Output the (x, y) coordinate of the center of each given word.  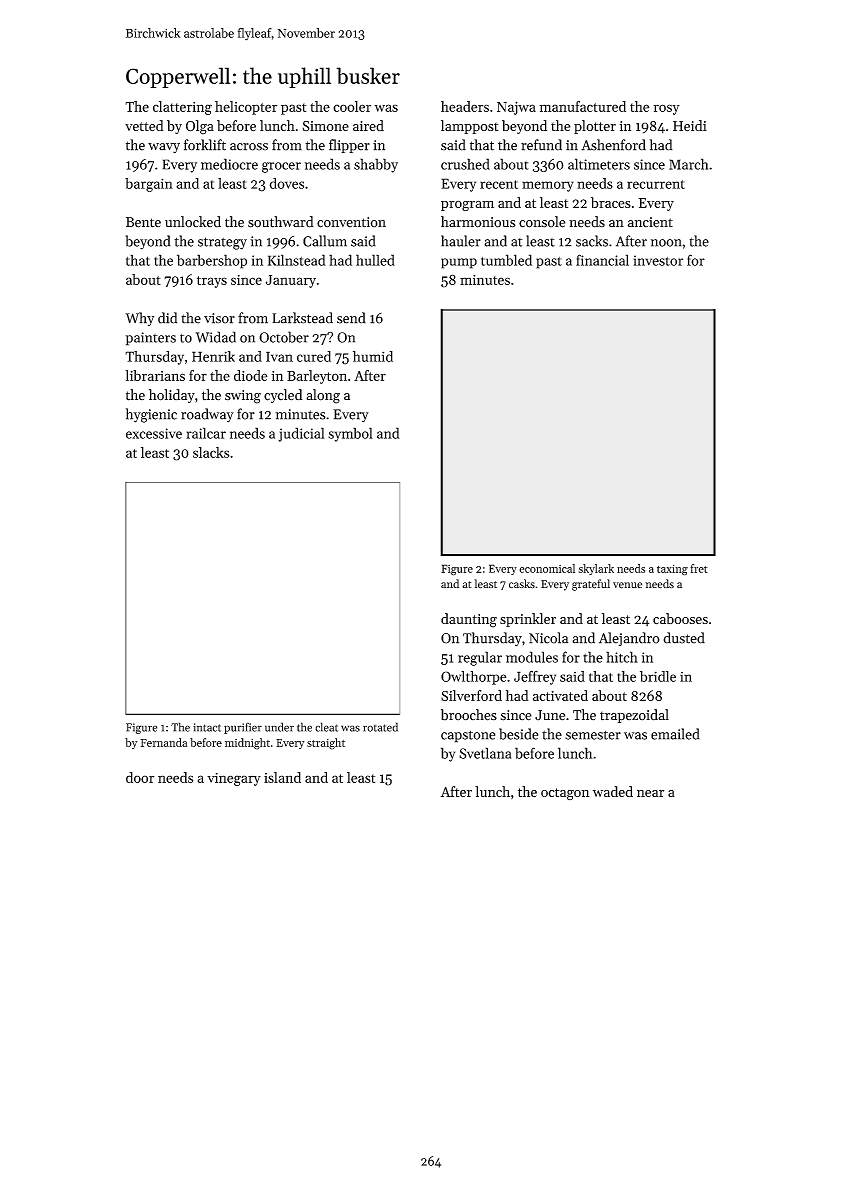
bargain (149, 185)
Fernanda (163, 742)
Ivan (279, 356)
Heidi (690, 125)
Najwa (516, 108)
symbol (350, 434)
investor (658, 260)
